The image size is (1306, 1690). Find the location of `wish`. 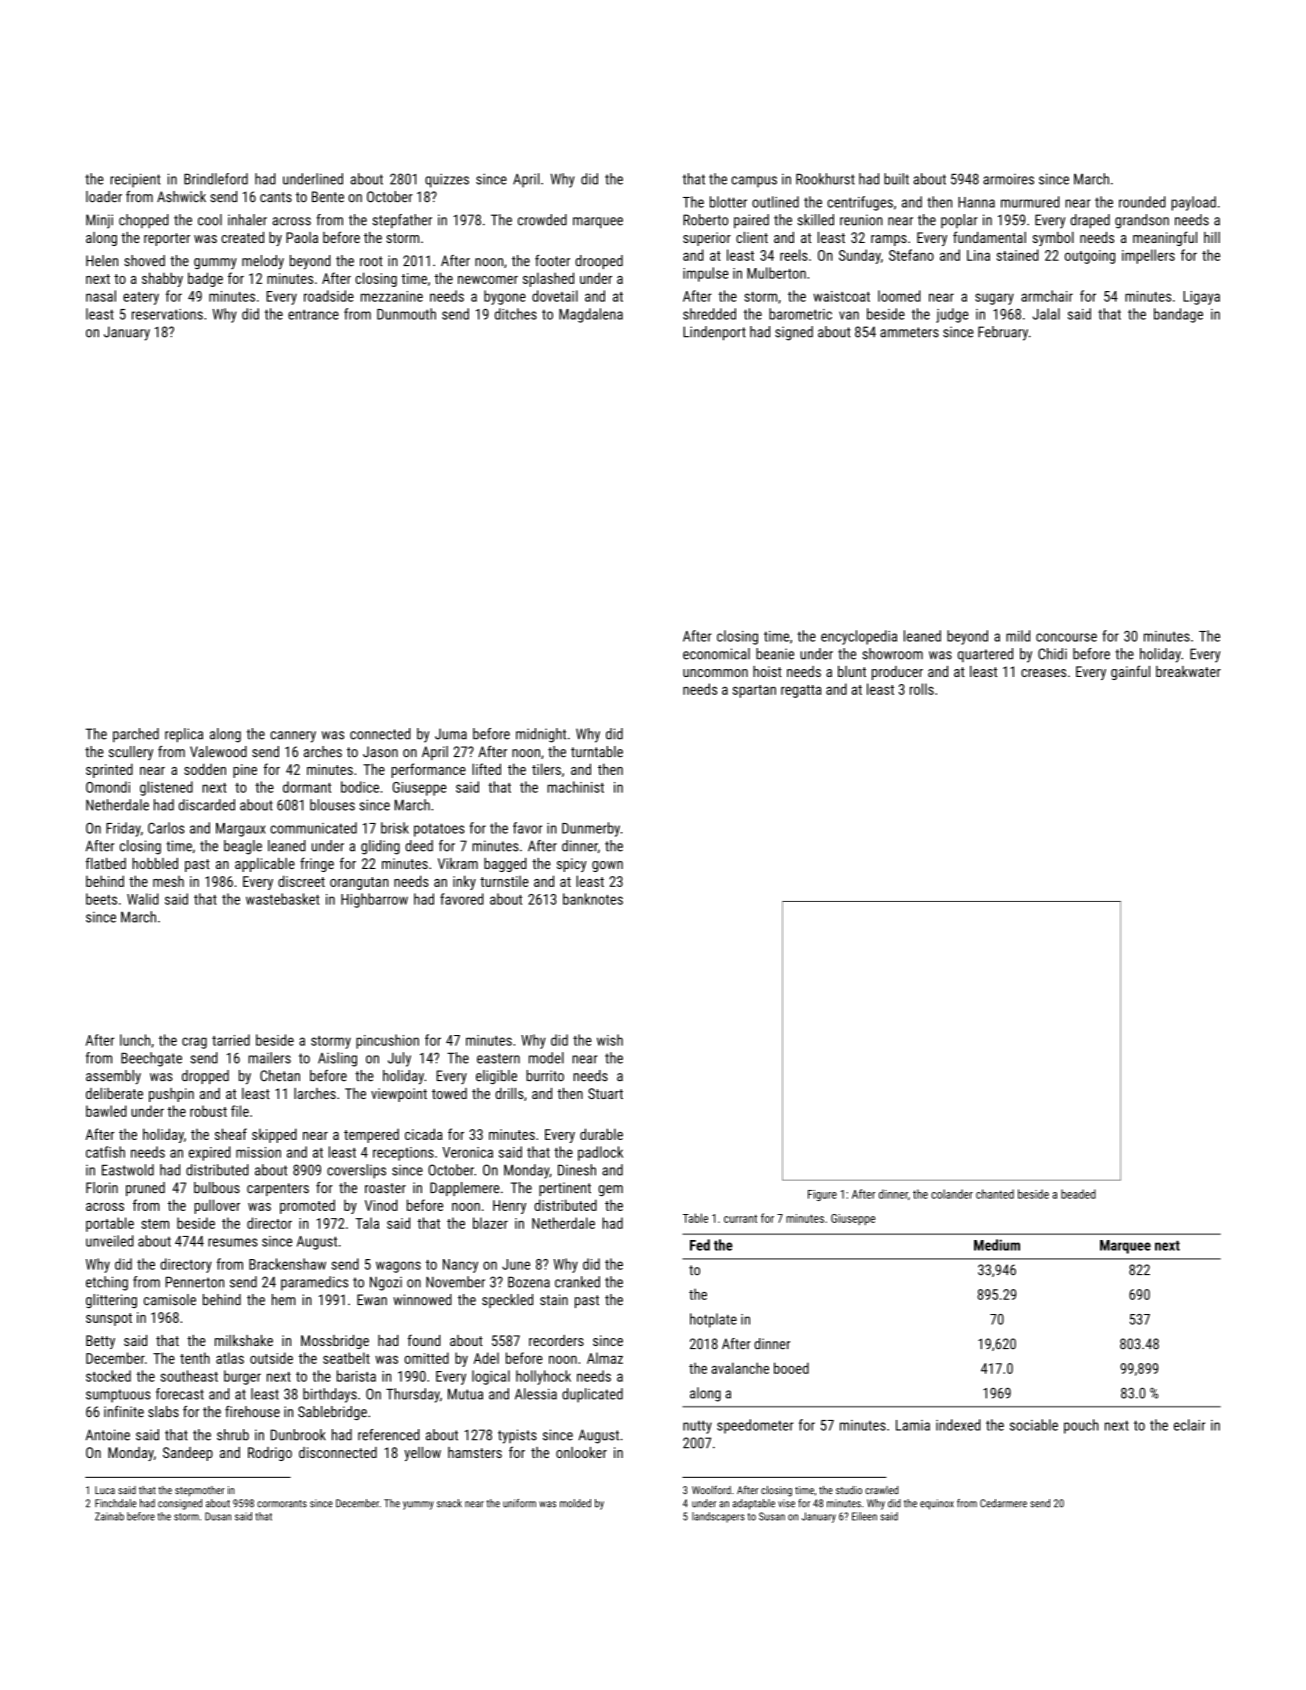

wish is located at coordinates (610, 1040).
